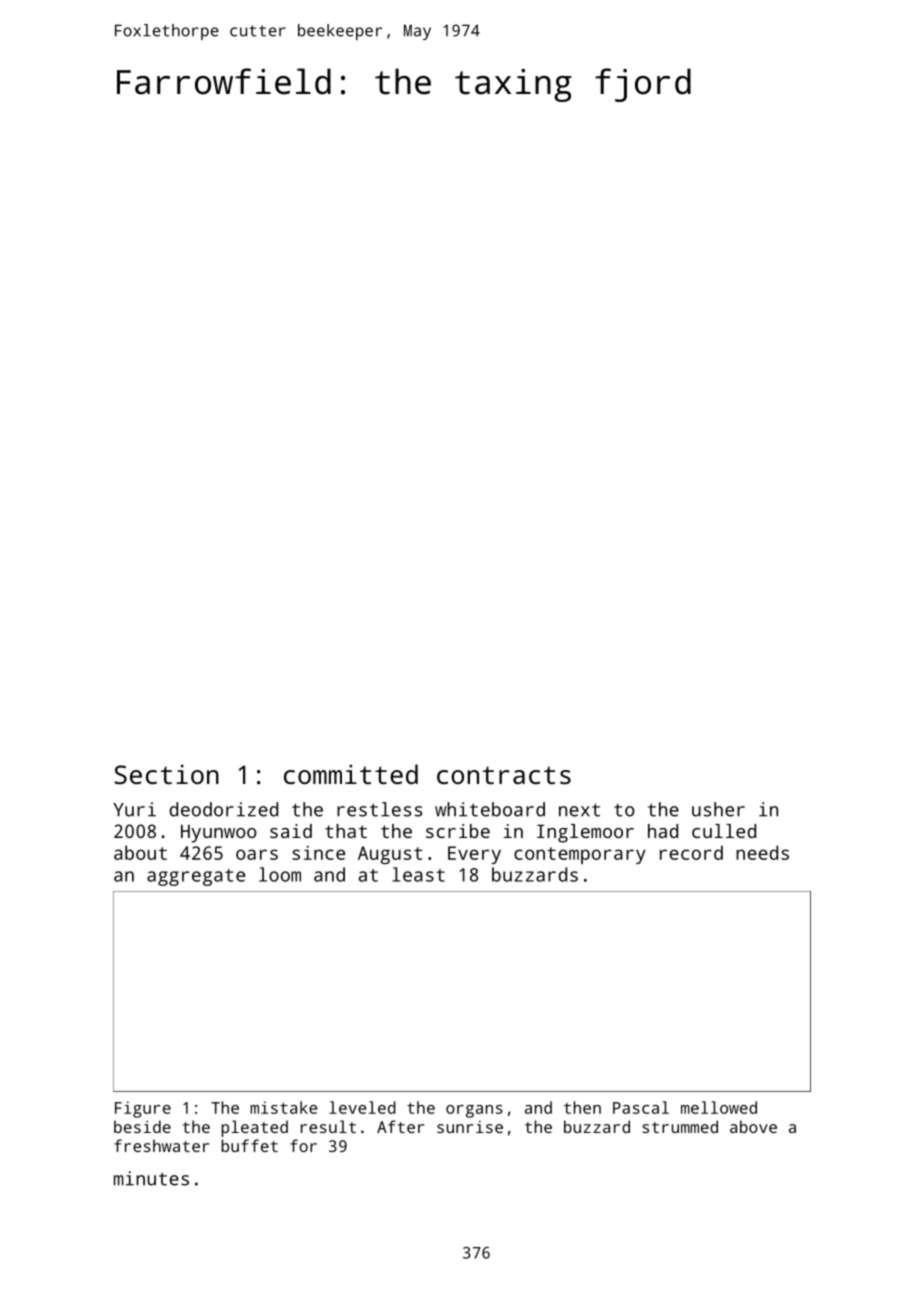 The image size is (924, 1314). Describe the element at coordinates (762, 852) in the screenshot. I see `needs` at that location.
